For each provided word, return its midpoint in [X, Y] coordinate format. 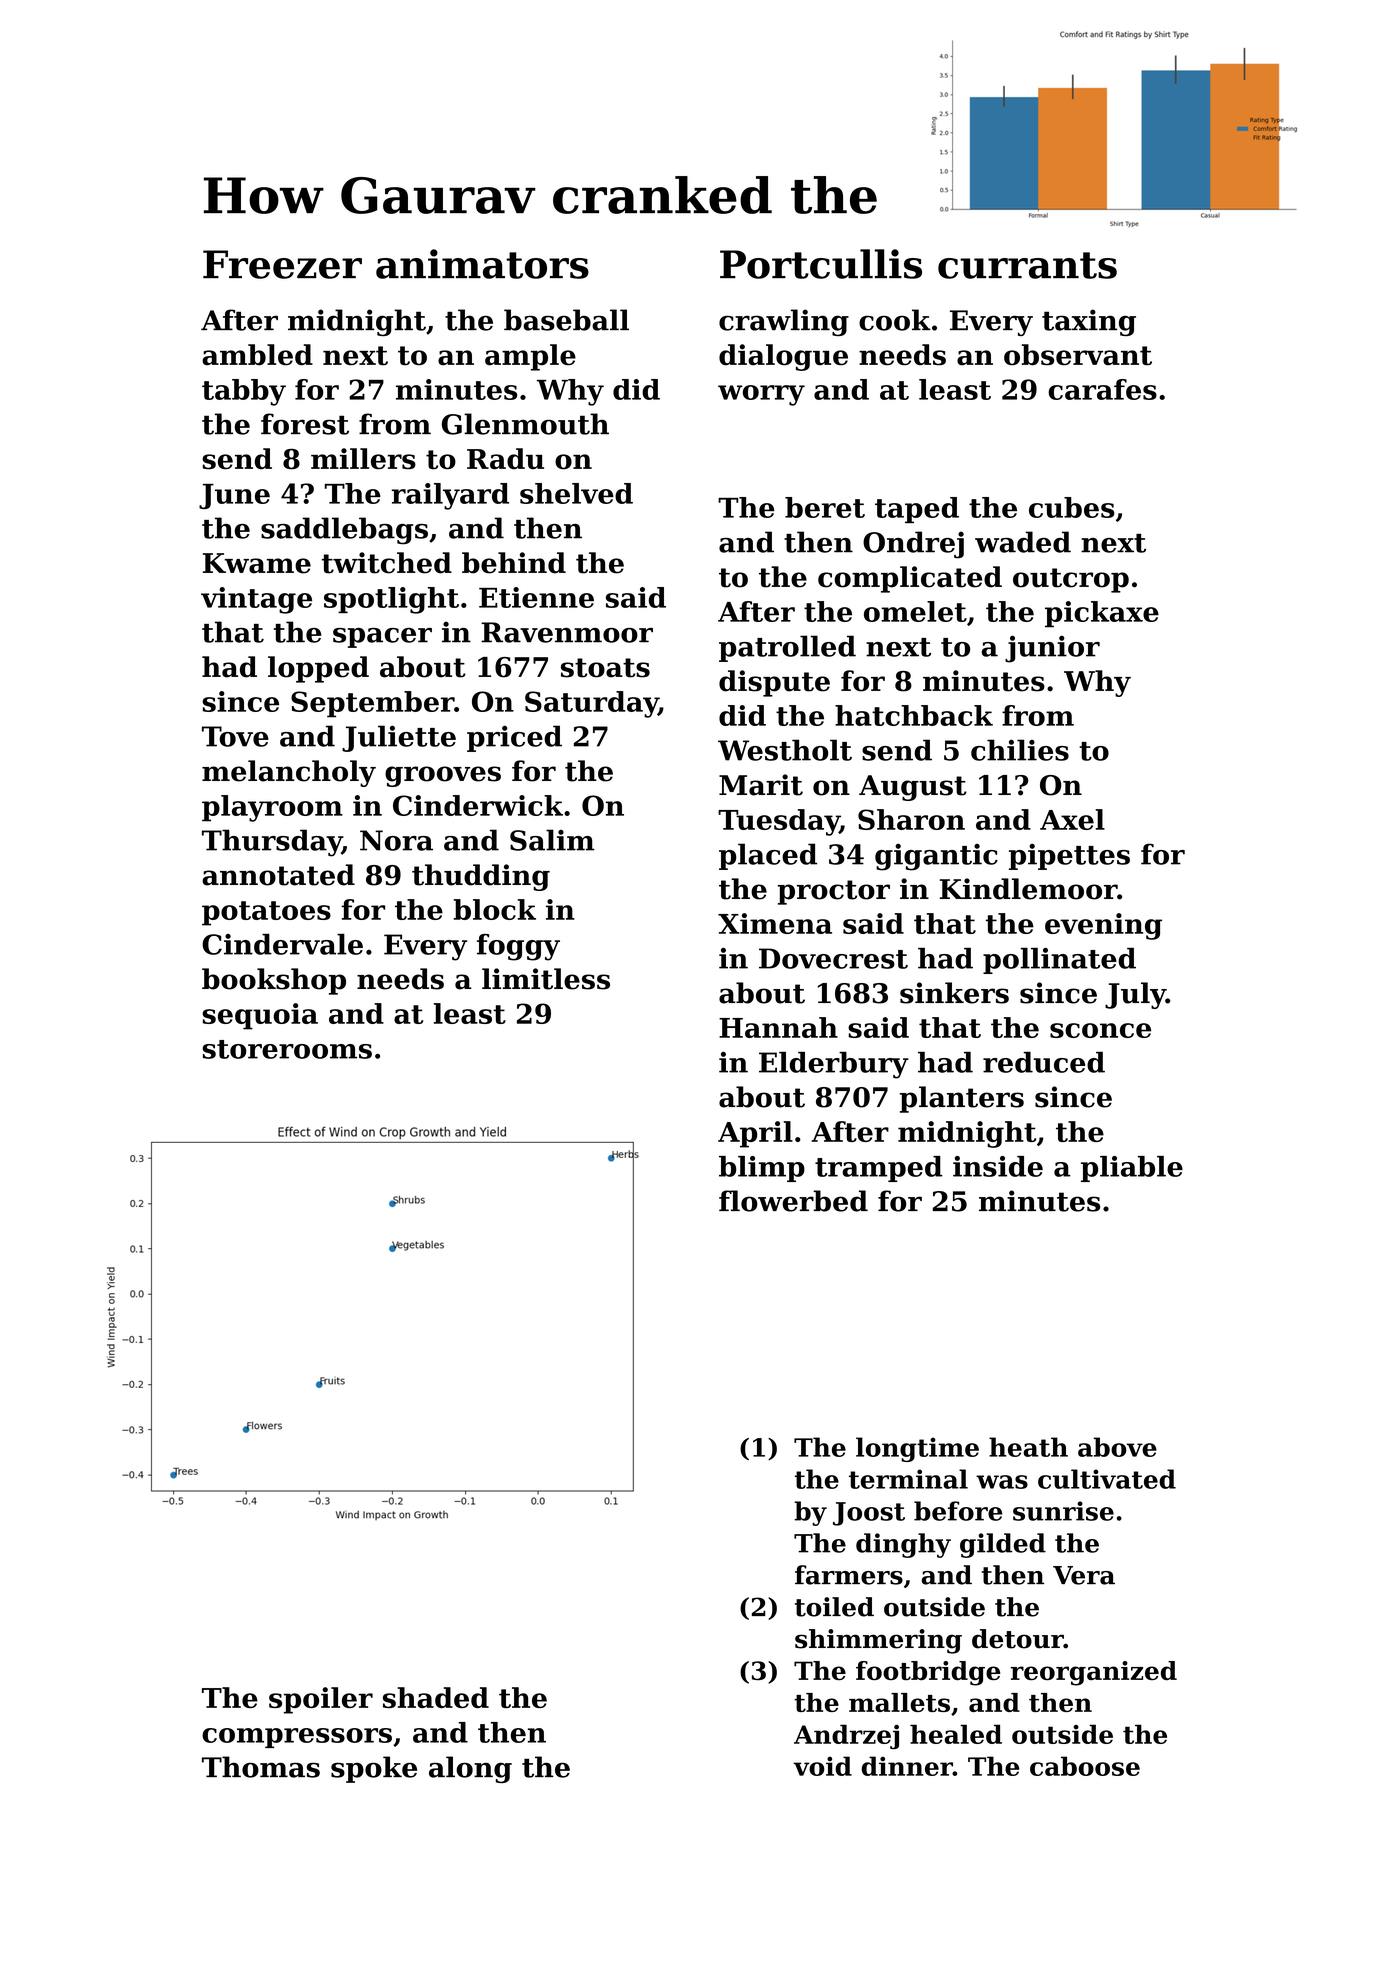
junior [1052, 649]
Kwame [257, 563]
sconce [1100, 1030]
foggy [518, 947]
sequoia [260, 1016]
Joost [869, 1514]
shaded [436, 1697]
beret [825, 507]
